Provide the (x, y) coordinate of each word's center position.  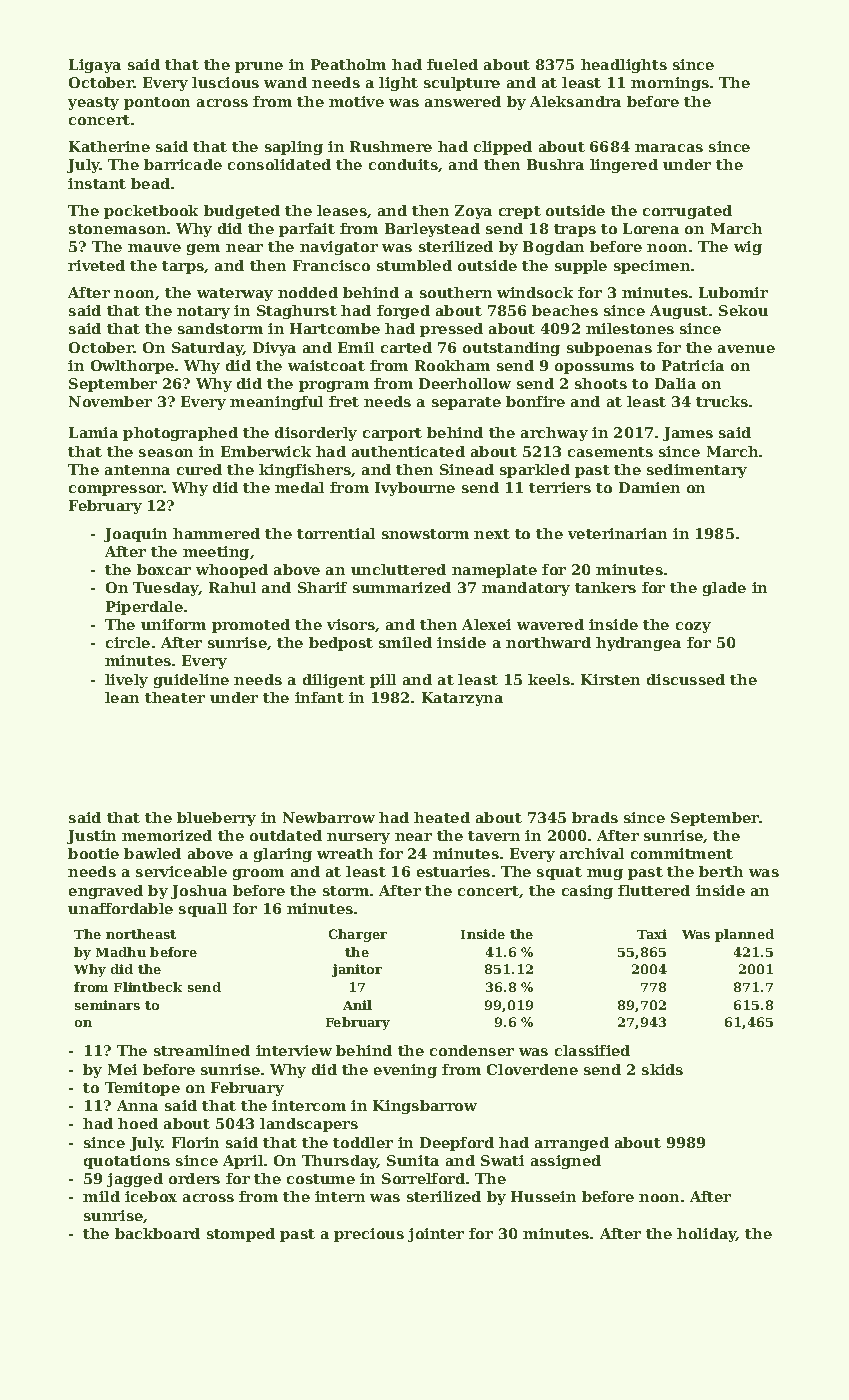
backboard (157, 1233)
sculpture (462, 84)
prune (259, 67)
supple (581, 267)
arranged (572, 1144)
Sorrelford (423, 1178)
